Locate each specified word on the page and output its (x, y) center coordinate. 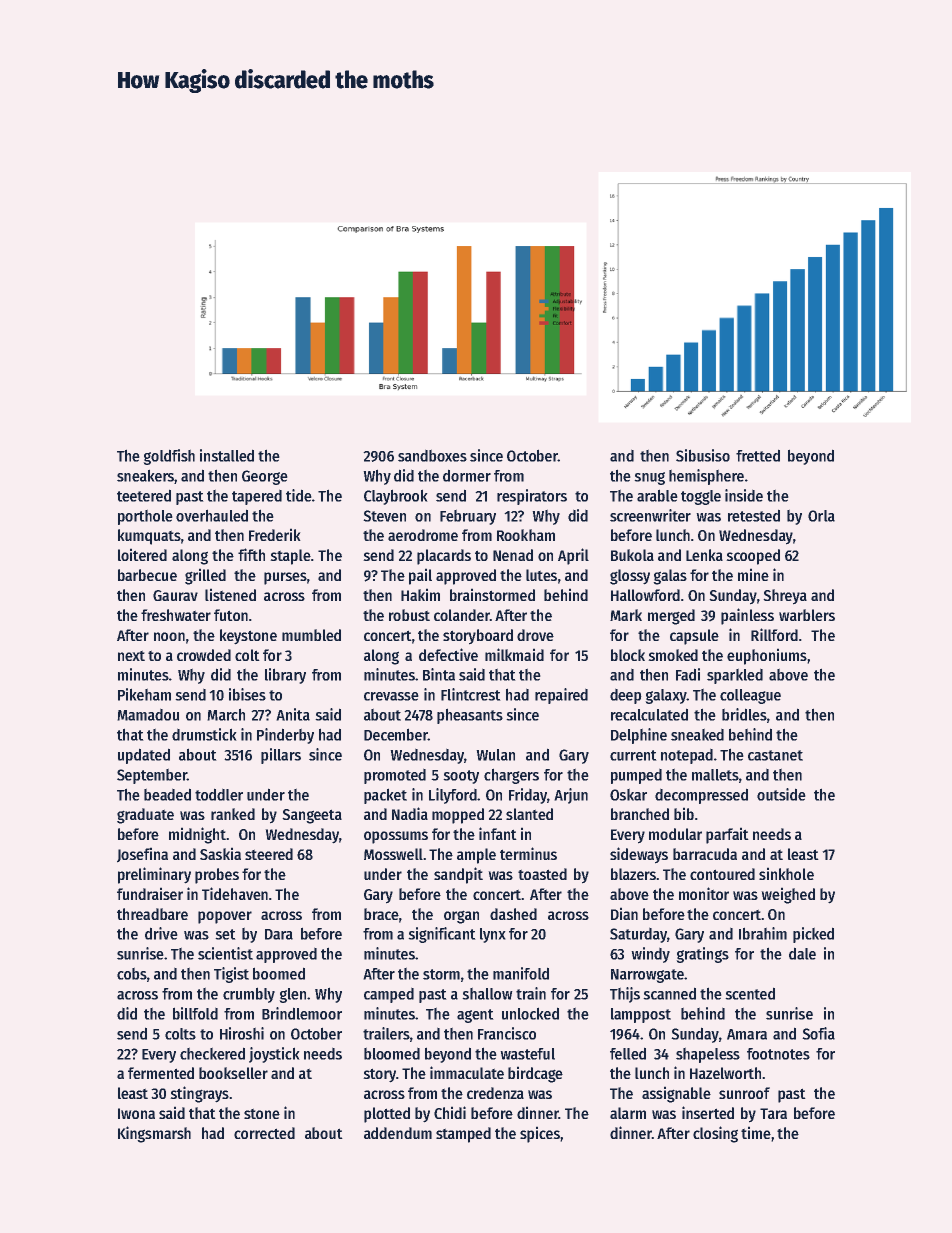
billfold (195, 1013)
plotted (387, 1115)
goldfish (169, 457)
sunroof (744, 1093)
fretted (758, 455)
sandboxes (432, 455)
